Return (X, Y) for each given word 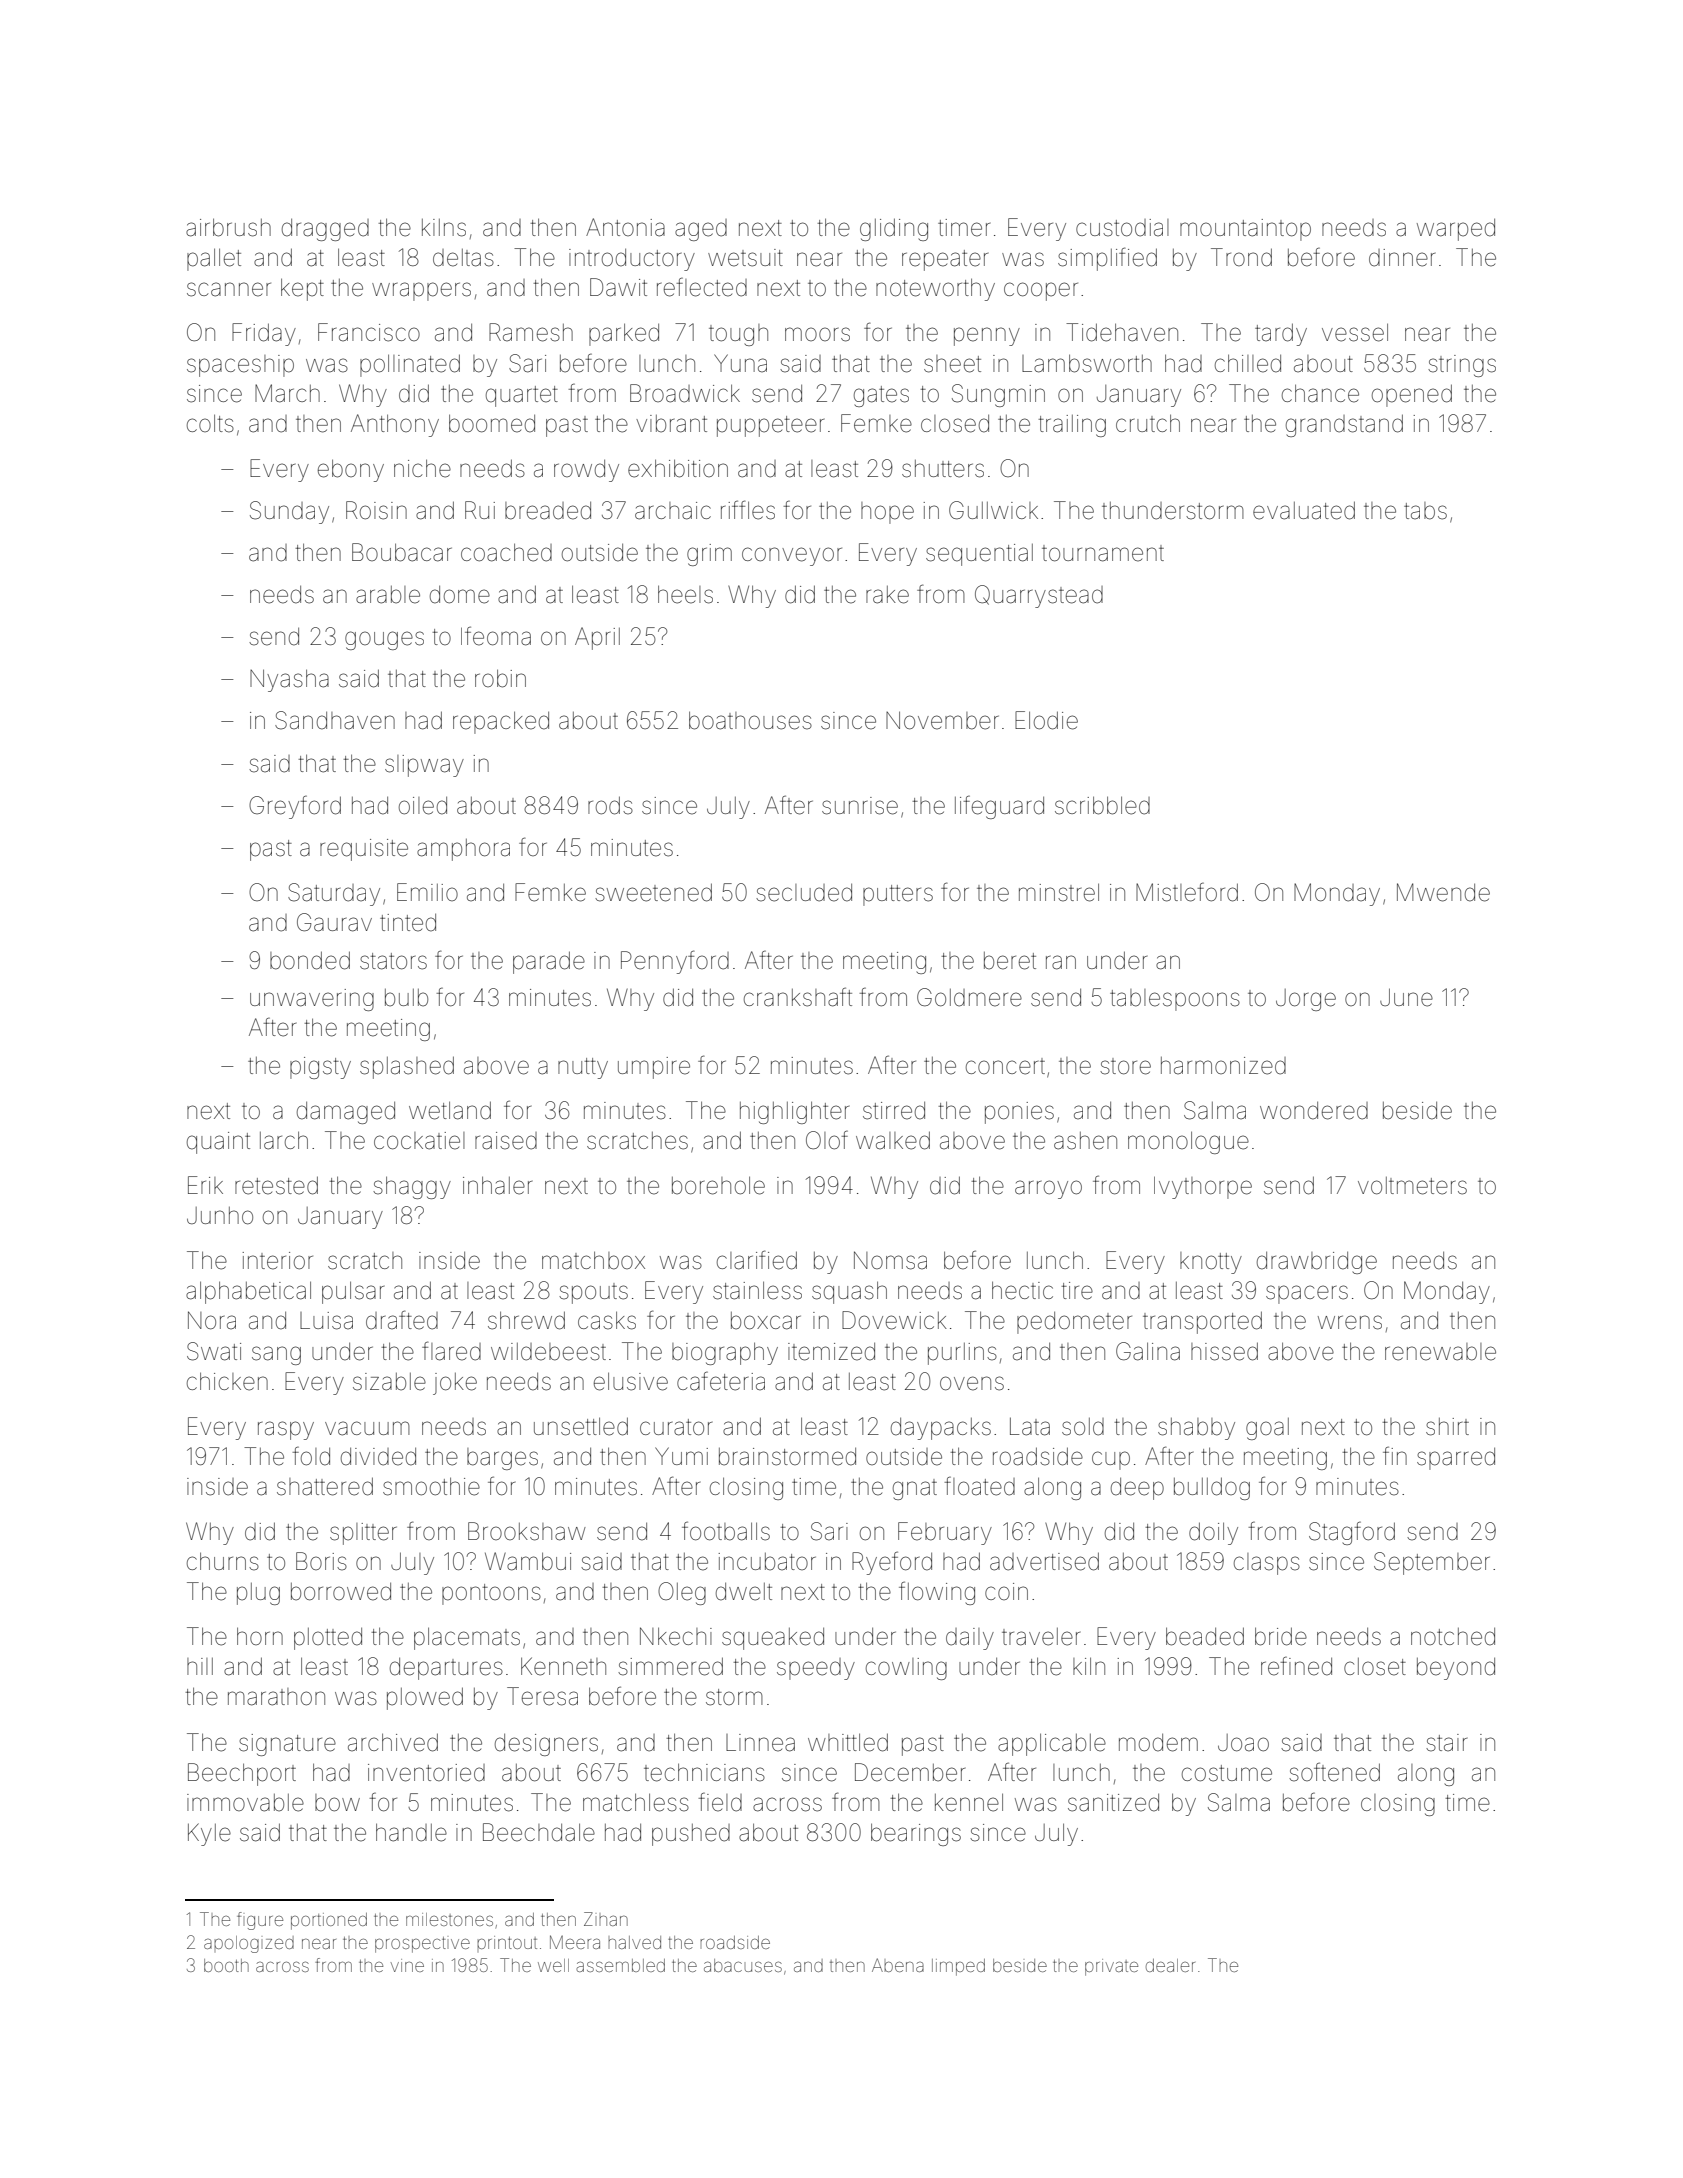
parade (549, 962)
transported (1202, 1322)
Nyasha (289, 680)
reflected (702, 287)
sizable (389, 1382)
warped (1456, 230)
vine (407, 1965)
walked (893, 1140)
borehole (718, 1185)
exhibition (678, 468)
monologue (1188, 1142)
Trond (1241, 257)
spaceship (240, 366)
